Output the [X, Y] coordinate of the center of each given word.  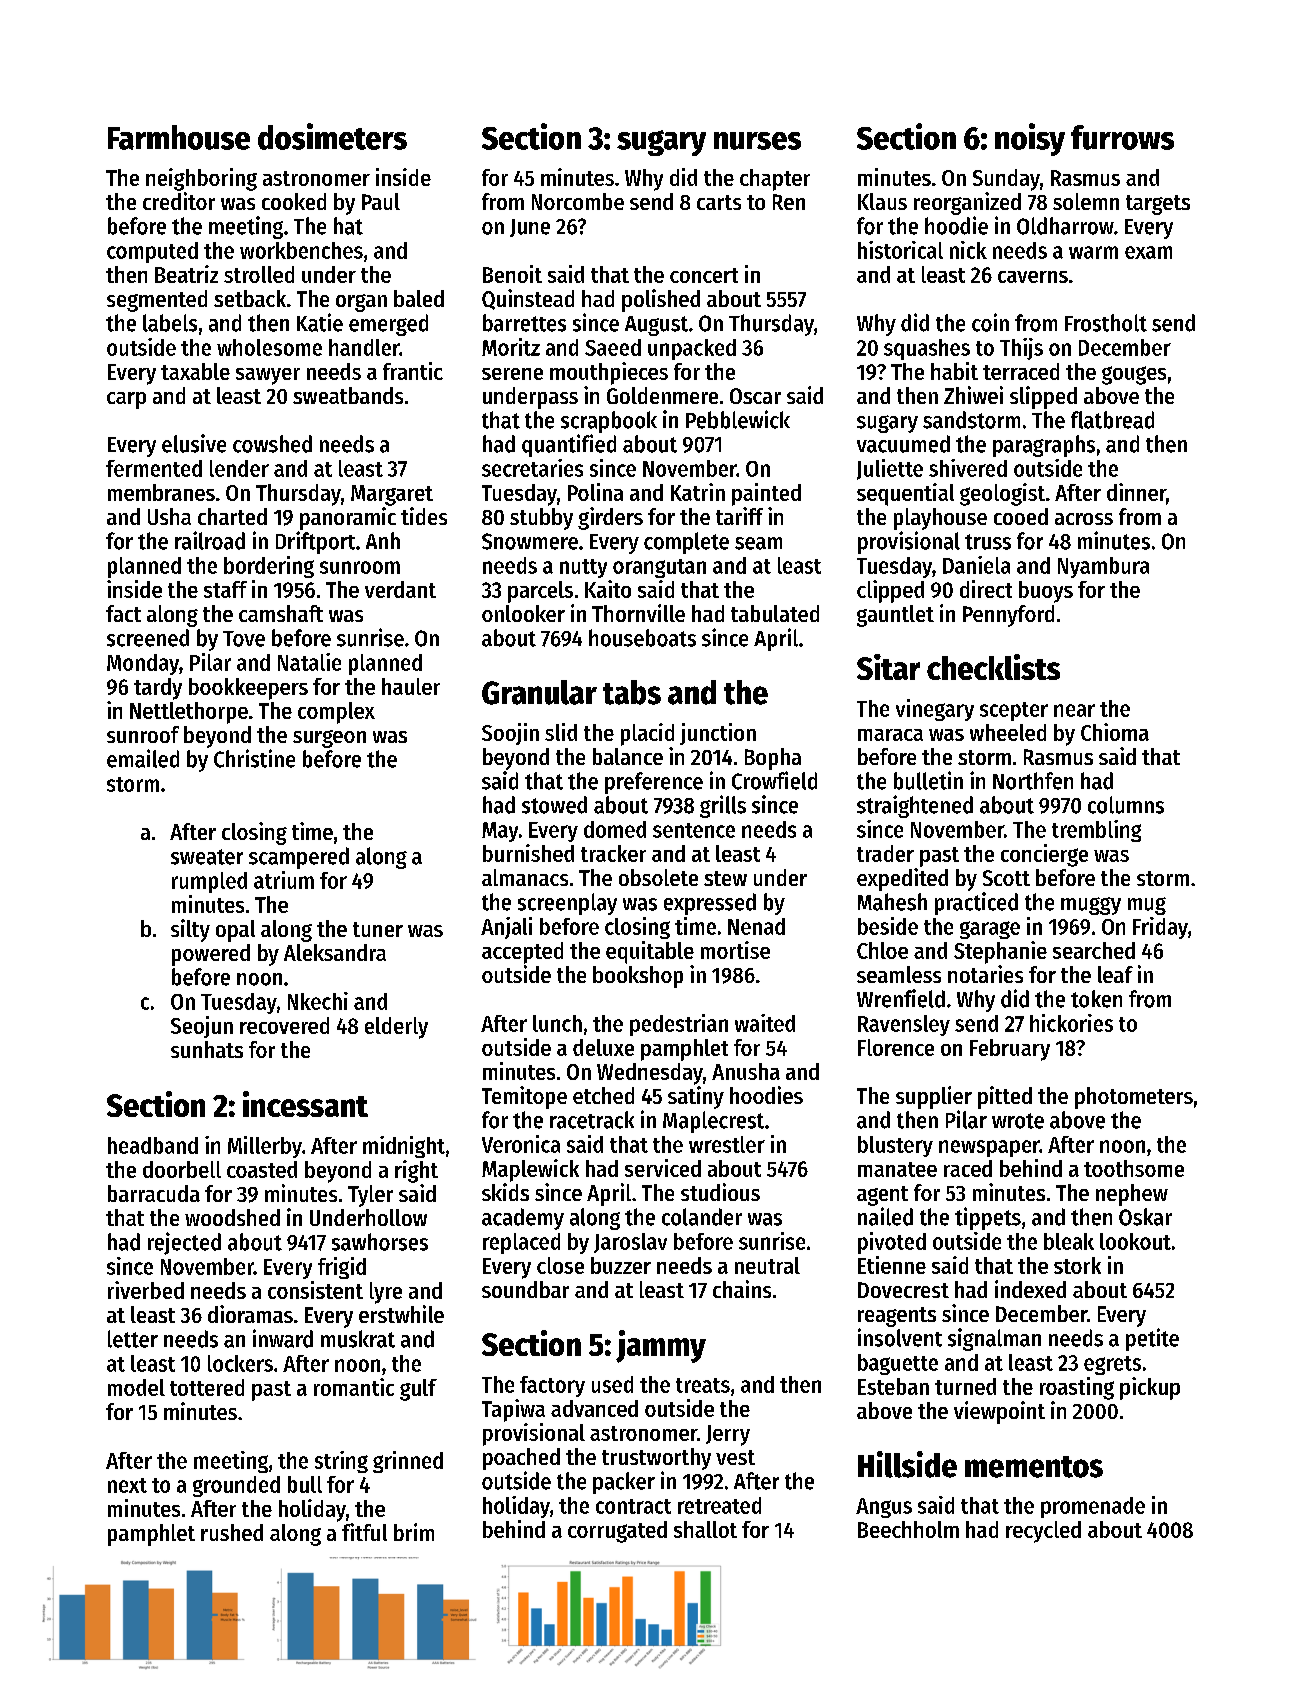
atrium [284, 880]
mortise [735, 950]
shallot [705, 1529]
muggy [1091, 906]
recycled [1043, 1532]
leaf [1115, 974]
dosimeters [332, 136]
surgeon [329, 739]
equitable [650, 952]
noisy [1030, 139]
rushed [232, 1532]
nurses [757, 141]
